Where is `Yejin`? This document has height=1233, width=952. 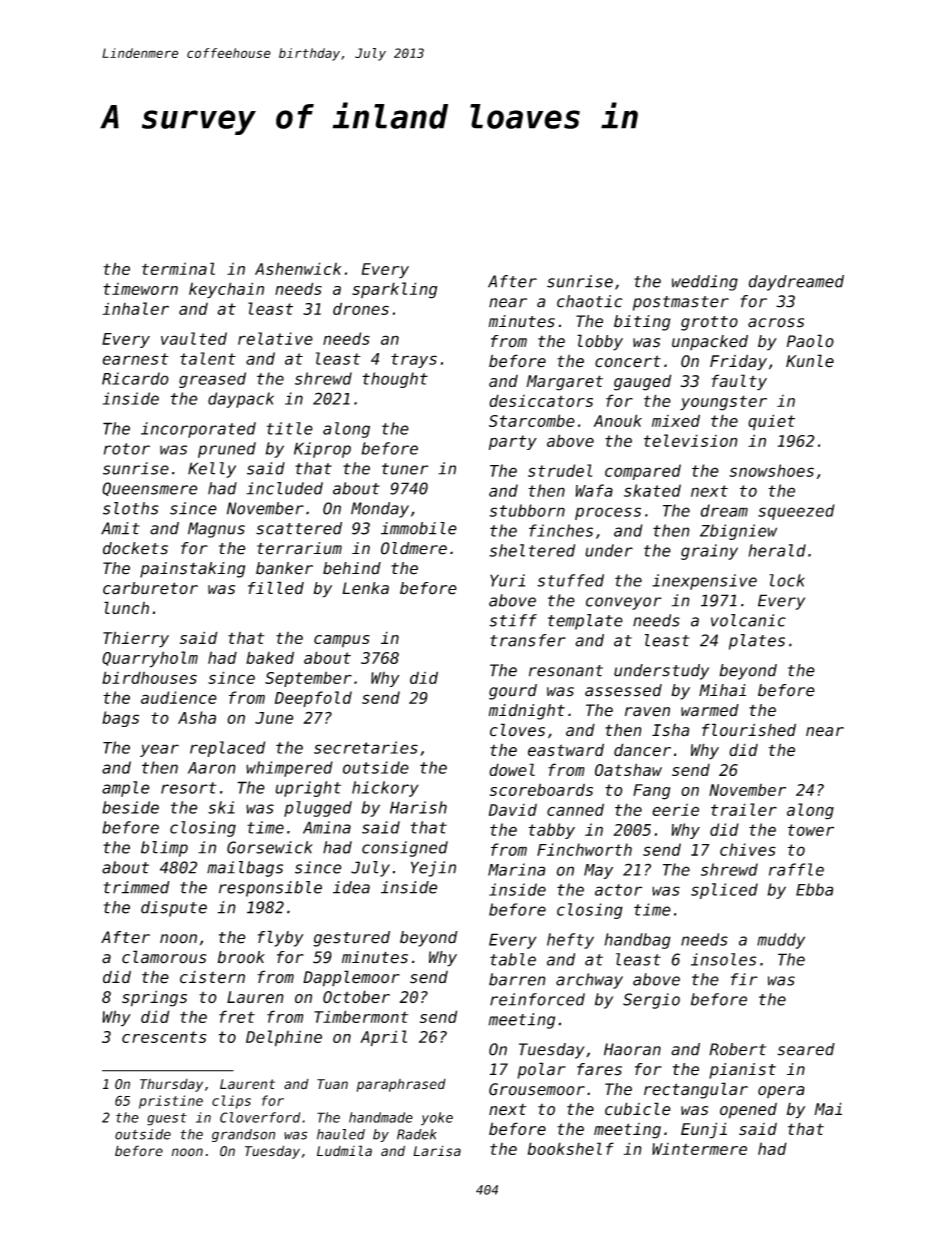
Yejin is located at coordinates (433, 869).
